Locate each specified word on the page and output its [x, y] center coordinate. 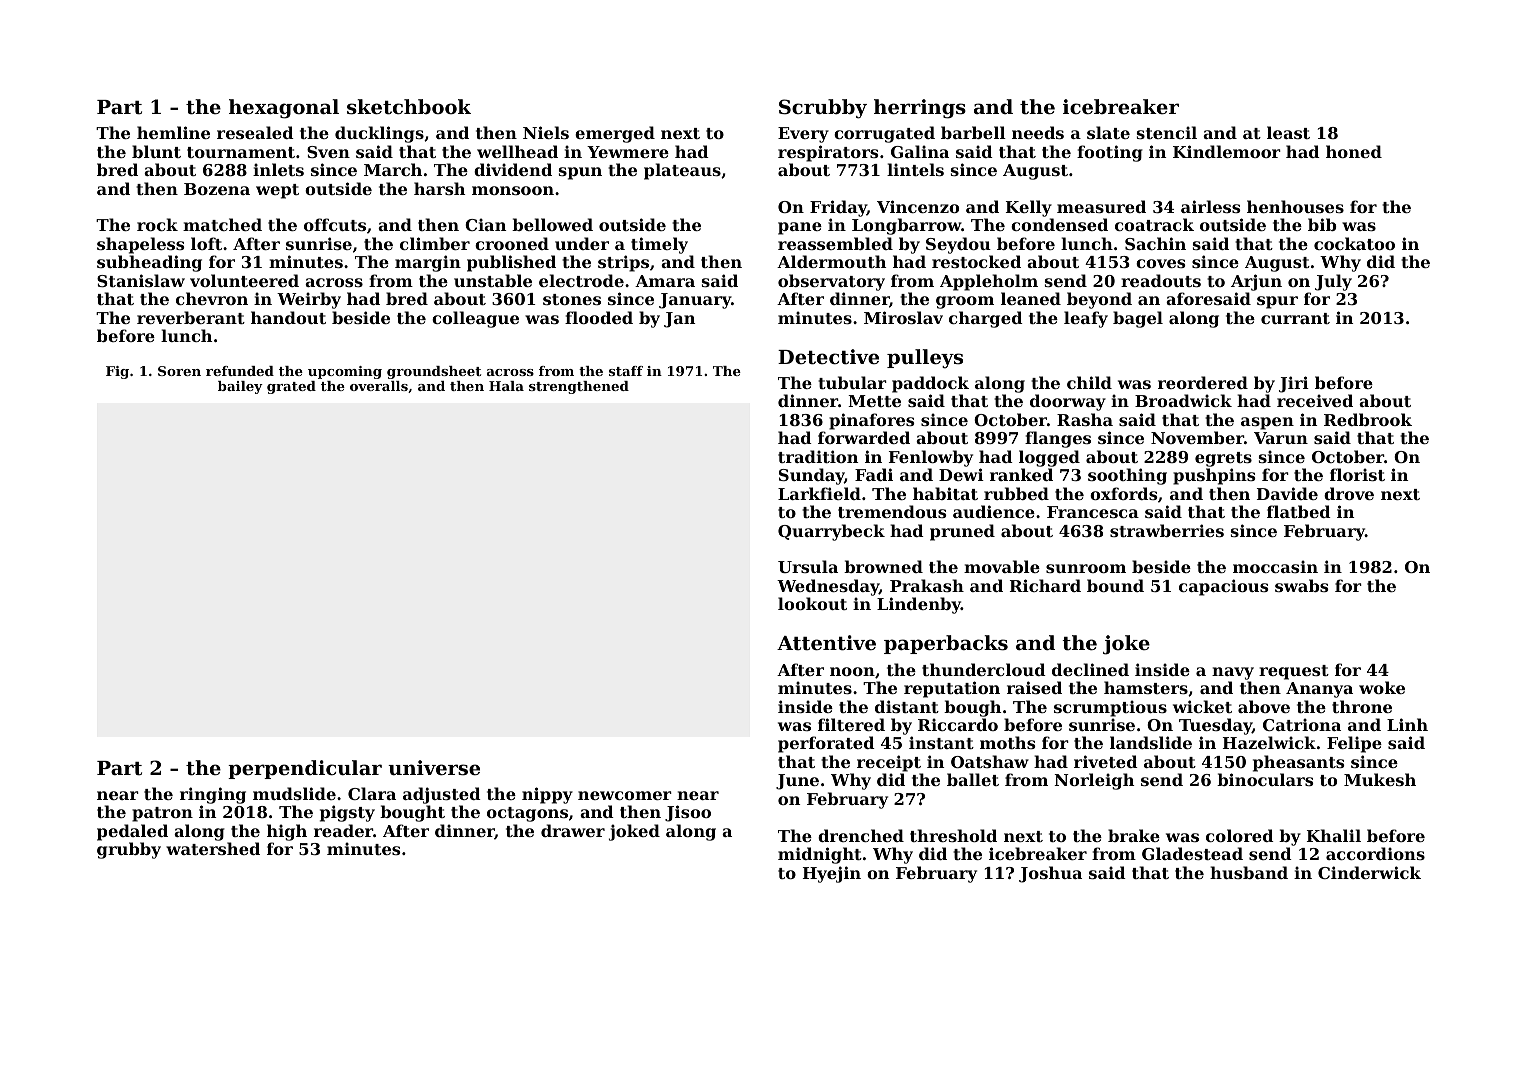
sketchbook [409, 107]
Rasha [1085, 419]
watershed [213, 848]
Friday [838, 208]
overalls [379, 386]
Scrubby [823, 109]
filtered [851, 724]
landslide [1151, 742]
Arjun [1256, 282]
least [1288, 132]
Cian [485, 224]
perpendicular [305, 769]
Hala [506, 386]
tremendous [892, 511]
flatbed [1299, 511]
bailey [240, 387]
